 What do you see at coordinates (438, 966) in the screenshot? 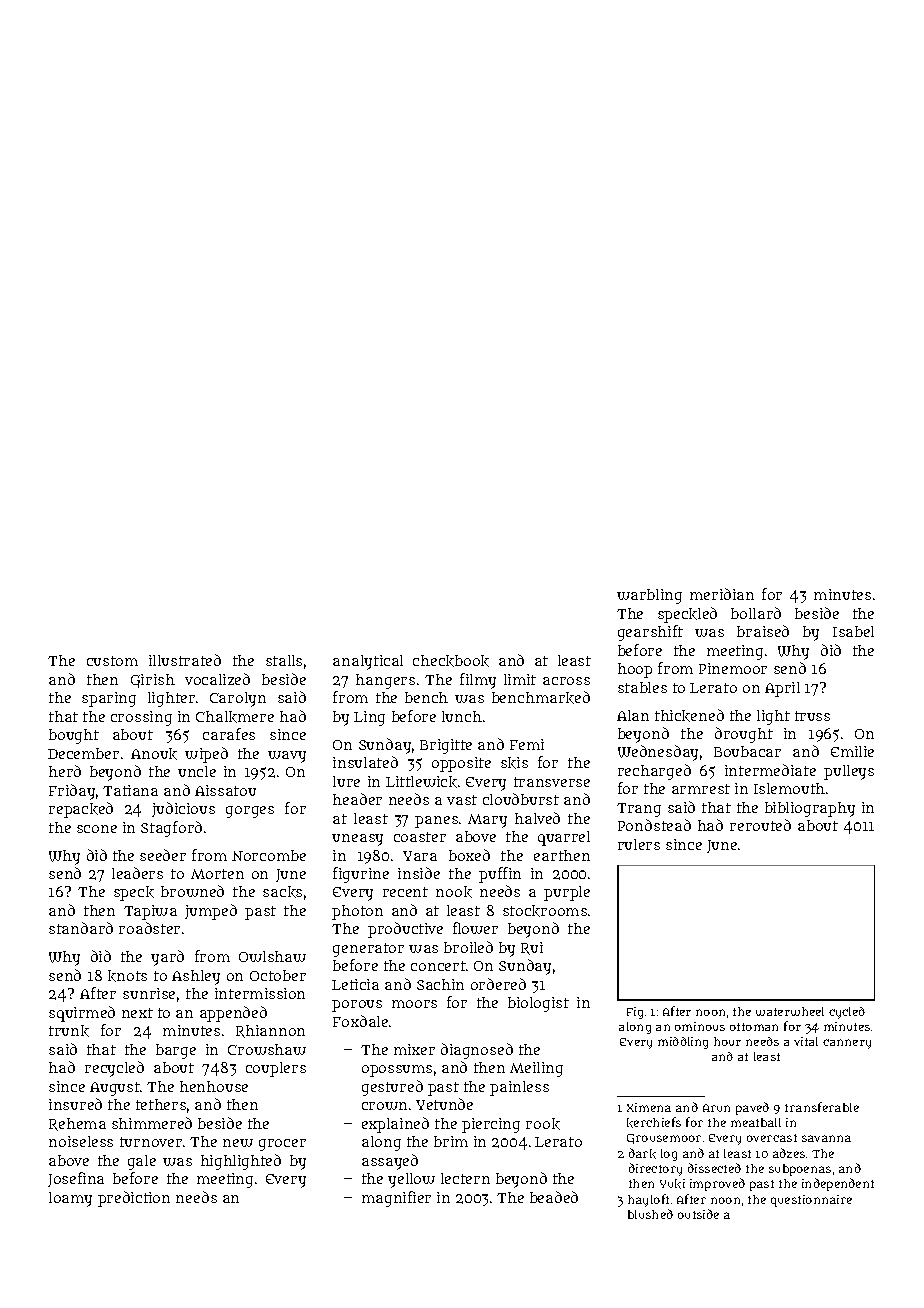
I see `concert` at bounding box center [438, 966].
